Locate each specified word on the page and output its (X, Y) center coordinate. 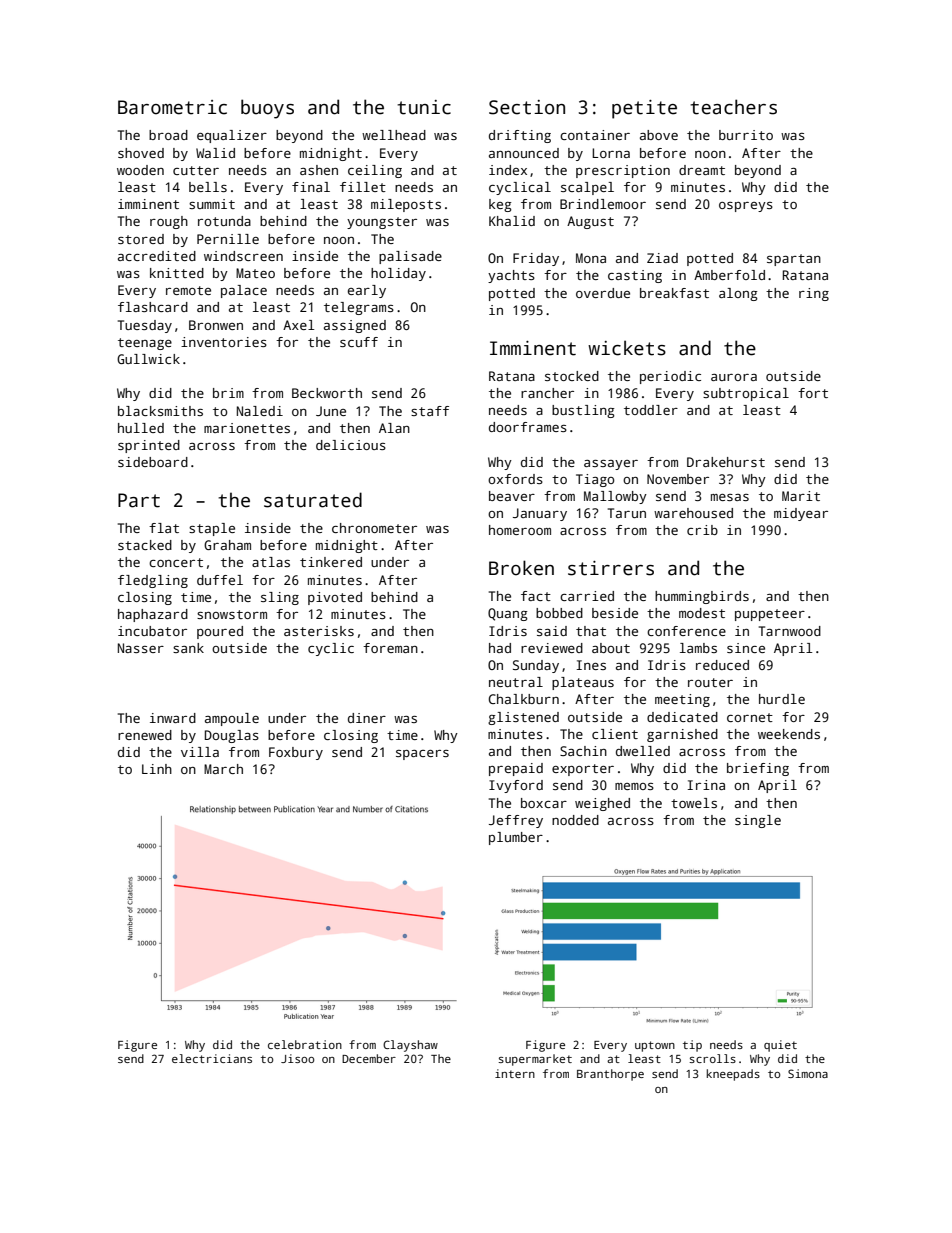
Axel (298, 325)
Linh (157, 769)
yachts (511, 276)
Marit (801, 496)
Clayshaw (410, 1046)
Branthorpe (610, 1075)
